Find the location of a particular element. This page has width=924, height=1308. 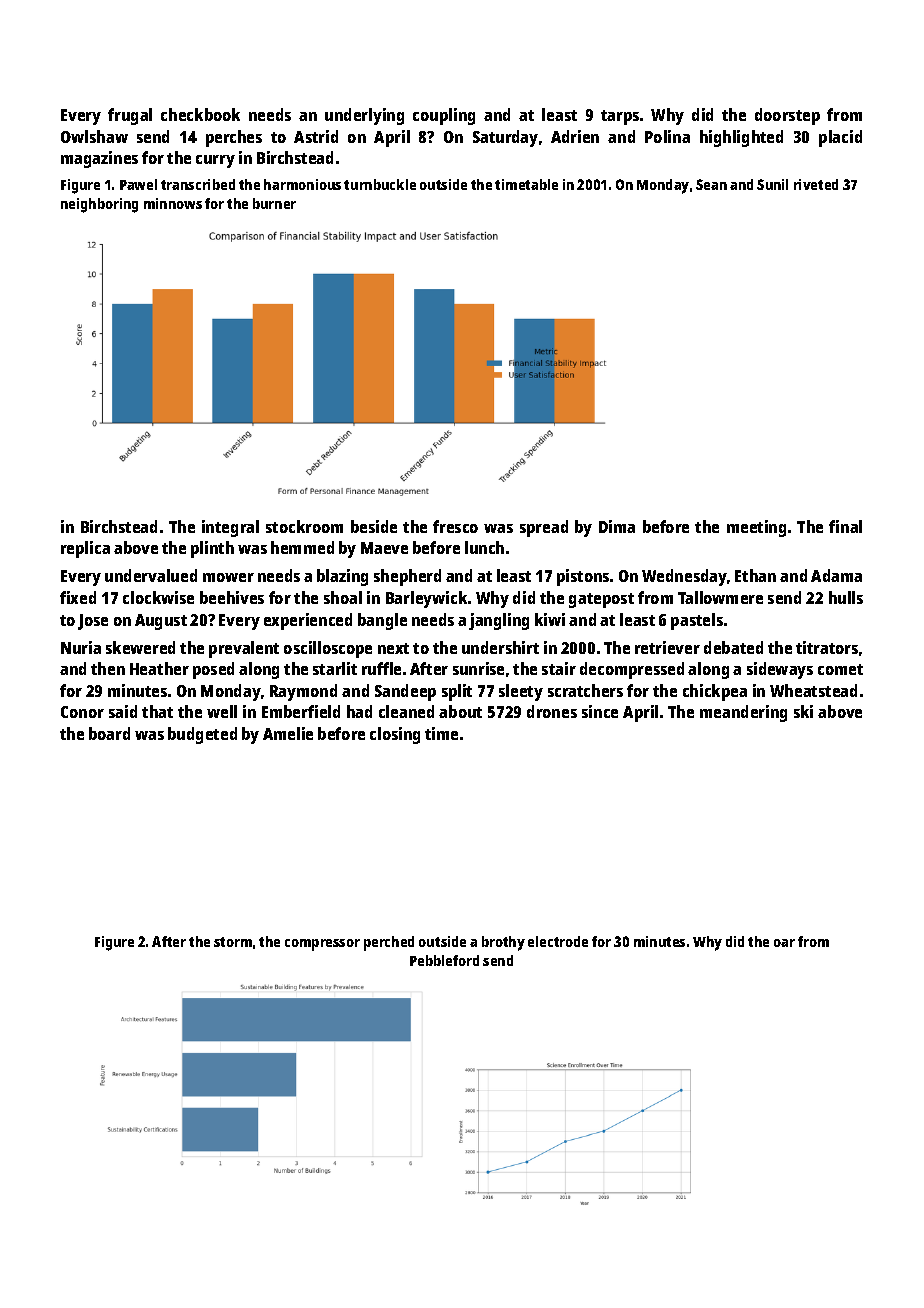

electrode is located at coordinates (558, 941).
